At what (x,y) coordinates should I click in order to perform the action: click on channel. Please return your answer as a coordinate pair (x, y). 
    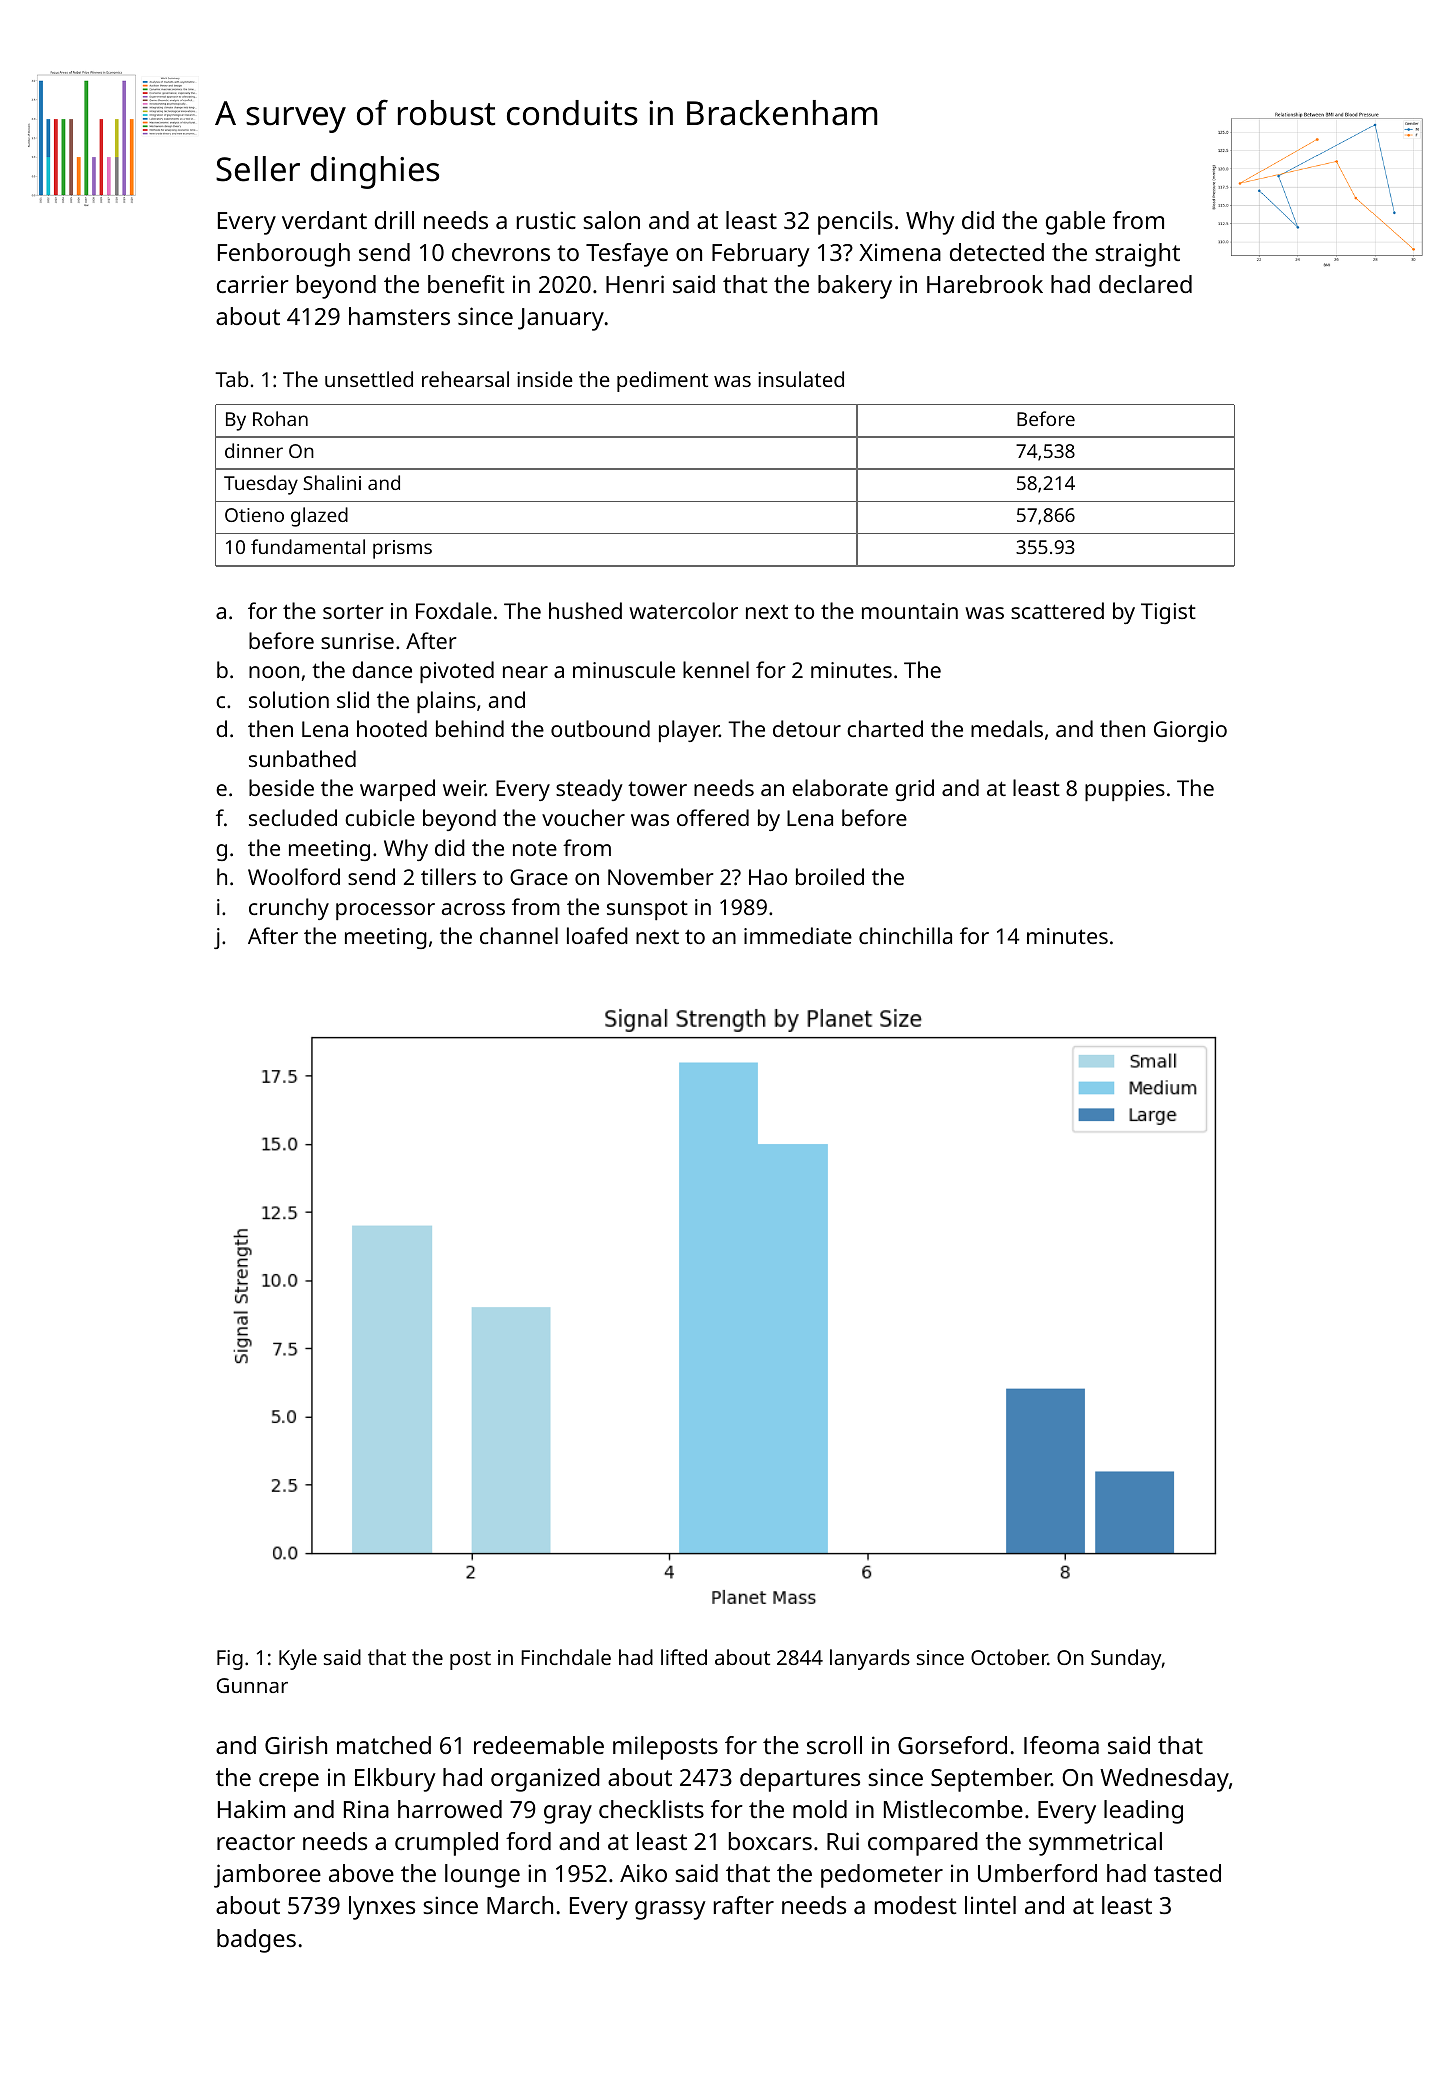
    Looking at the image, I should click on (519, 935).
